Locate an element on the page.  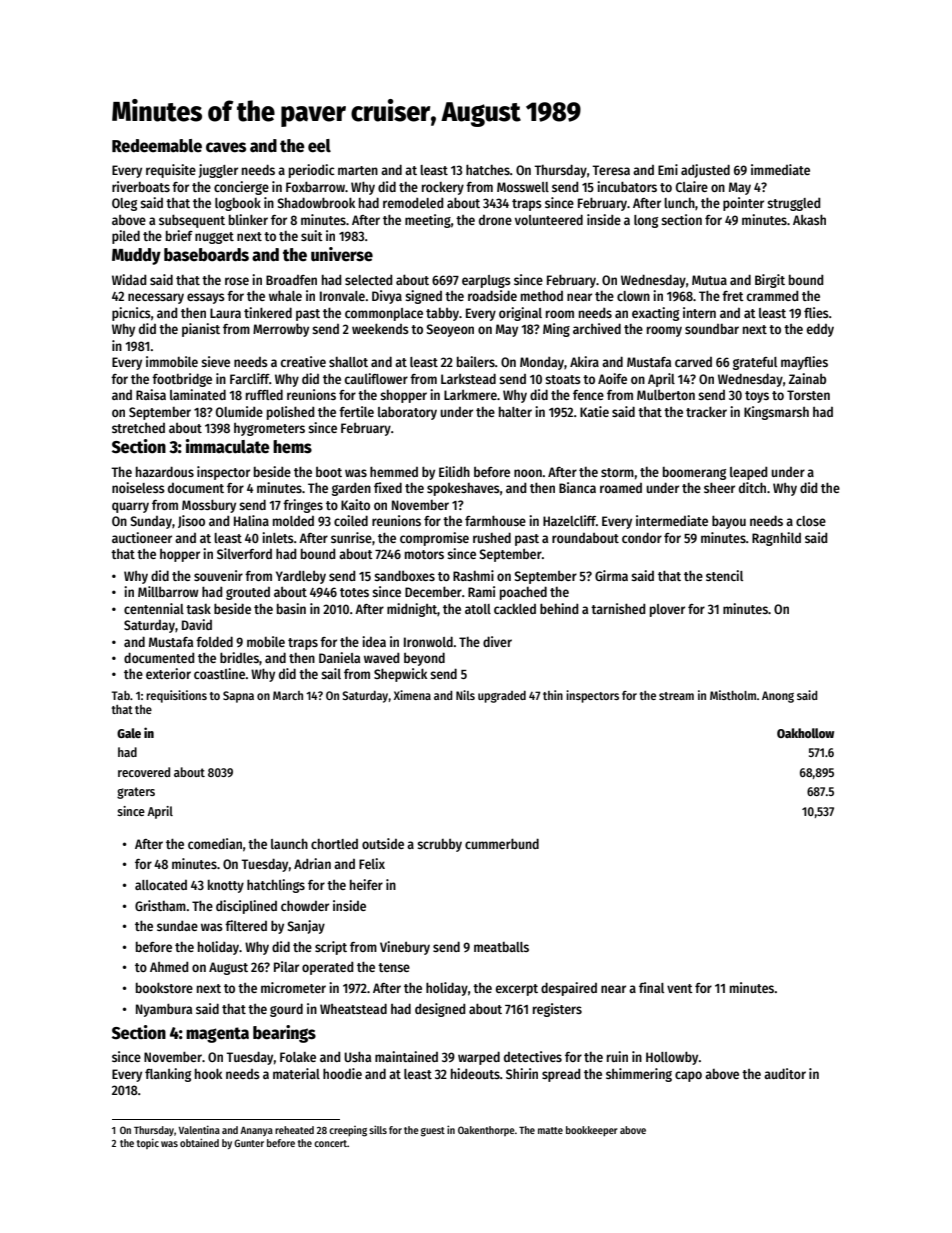
souvenir is located at coordinates (218, 575).
